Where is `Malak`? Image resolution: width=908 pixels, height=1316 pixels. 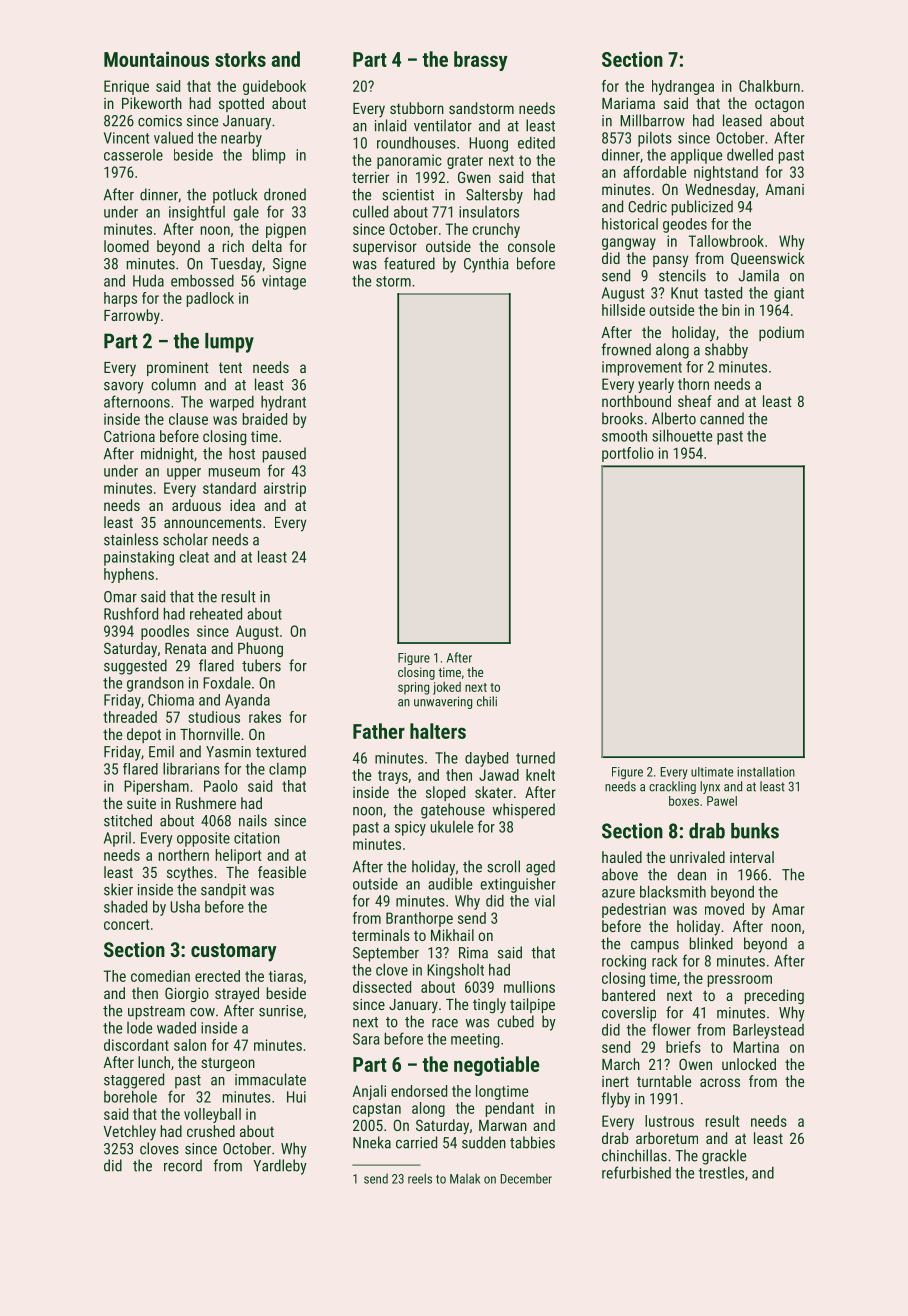
Malak is located at coordinates (465, 1178).
